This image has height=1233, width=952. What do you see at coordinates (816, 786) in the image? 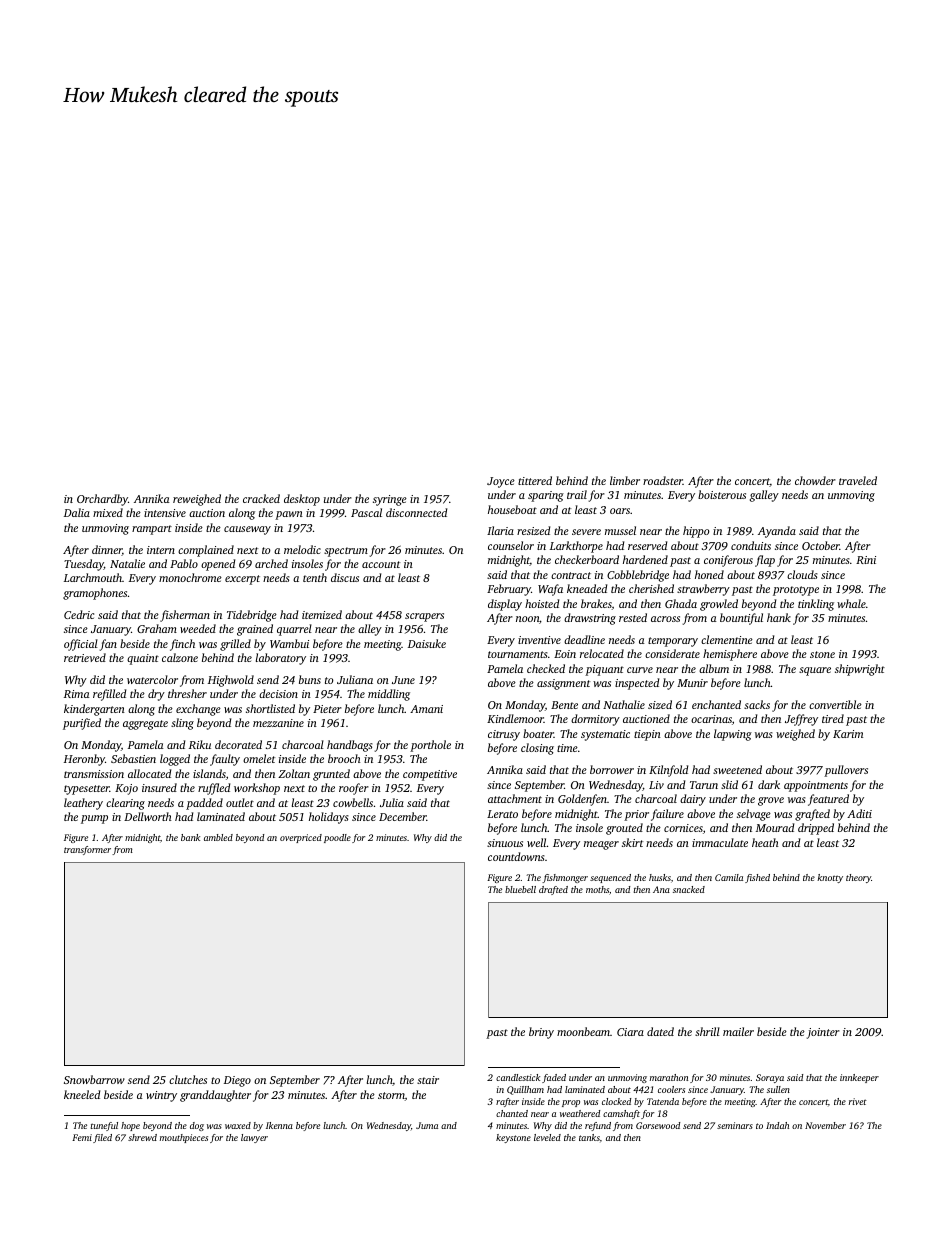
I see `appointments` at bounding box center [816, 786].
